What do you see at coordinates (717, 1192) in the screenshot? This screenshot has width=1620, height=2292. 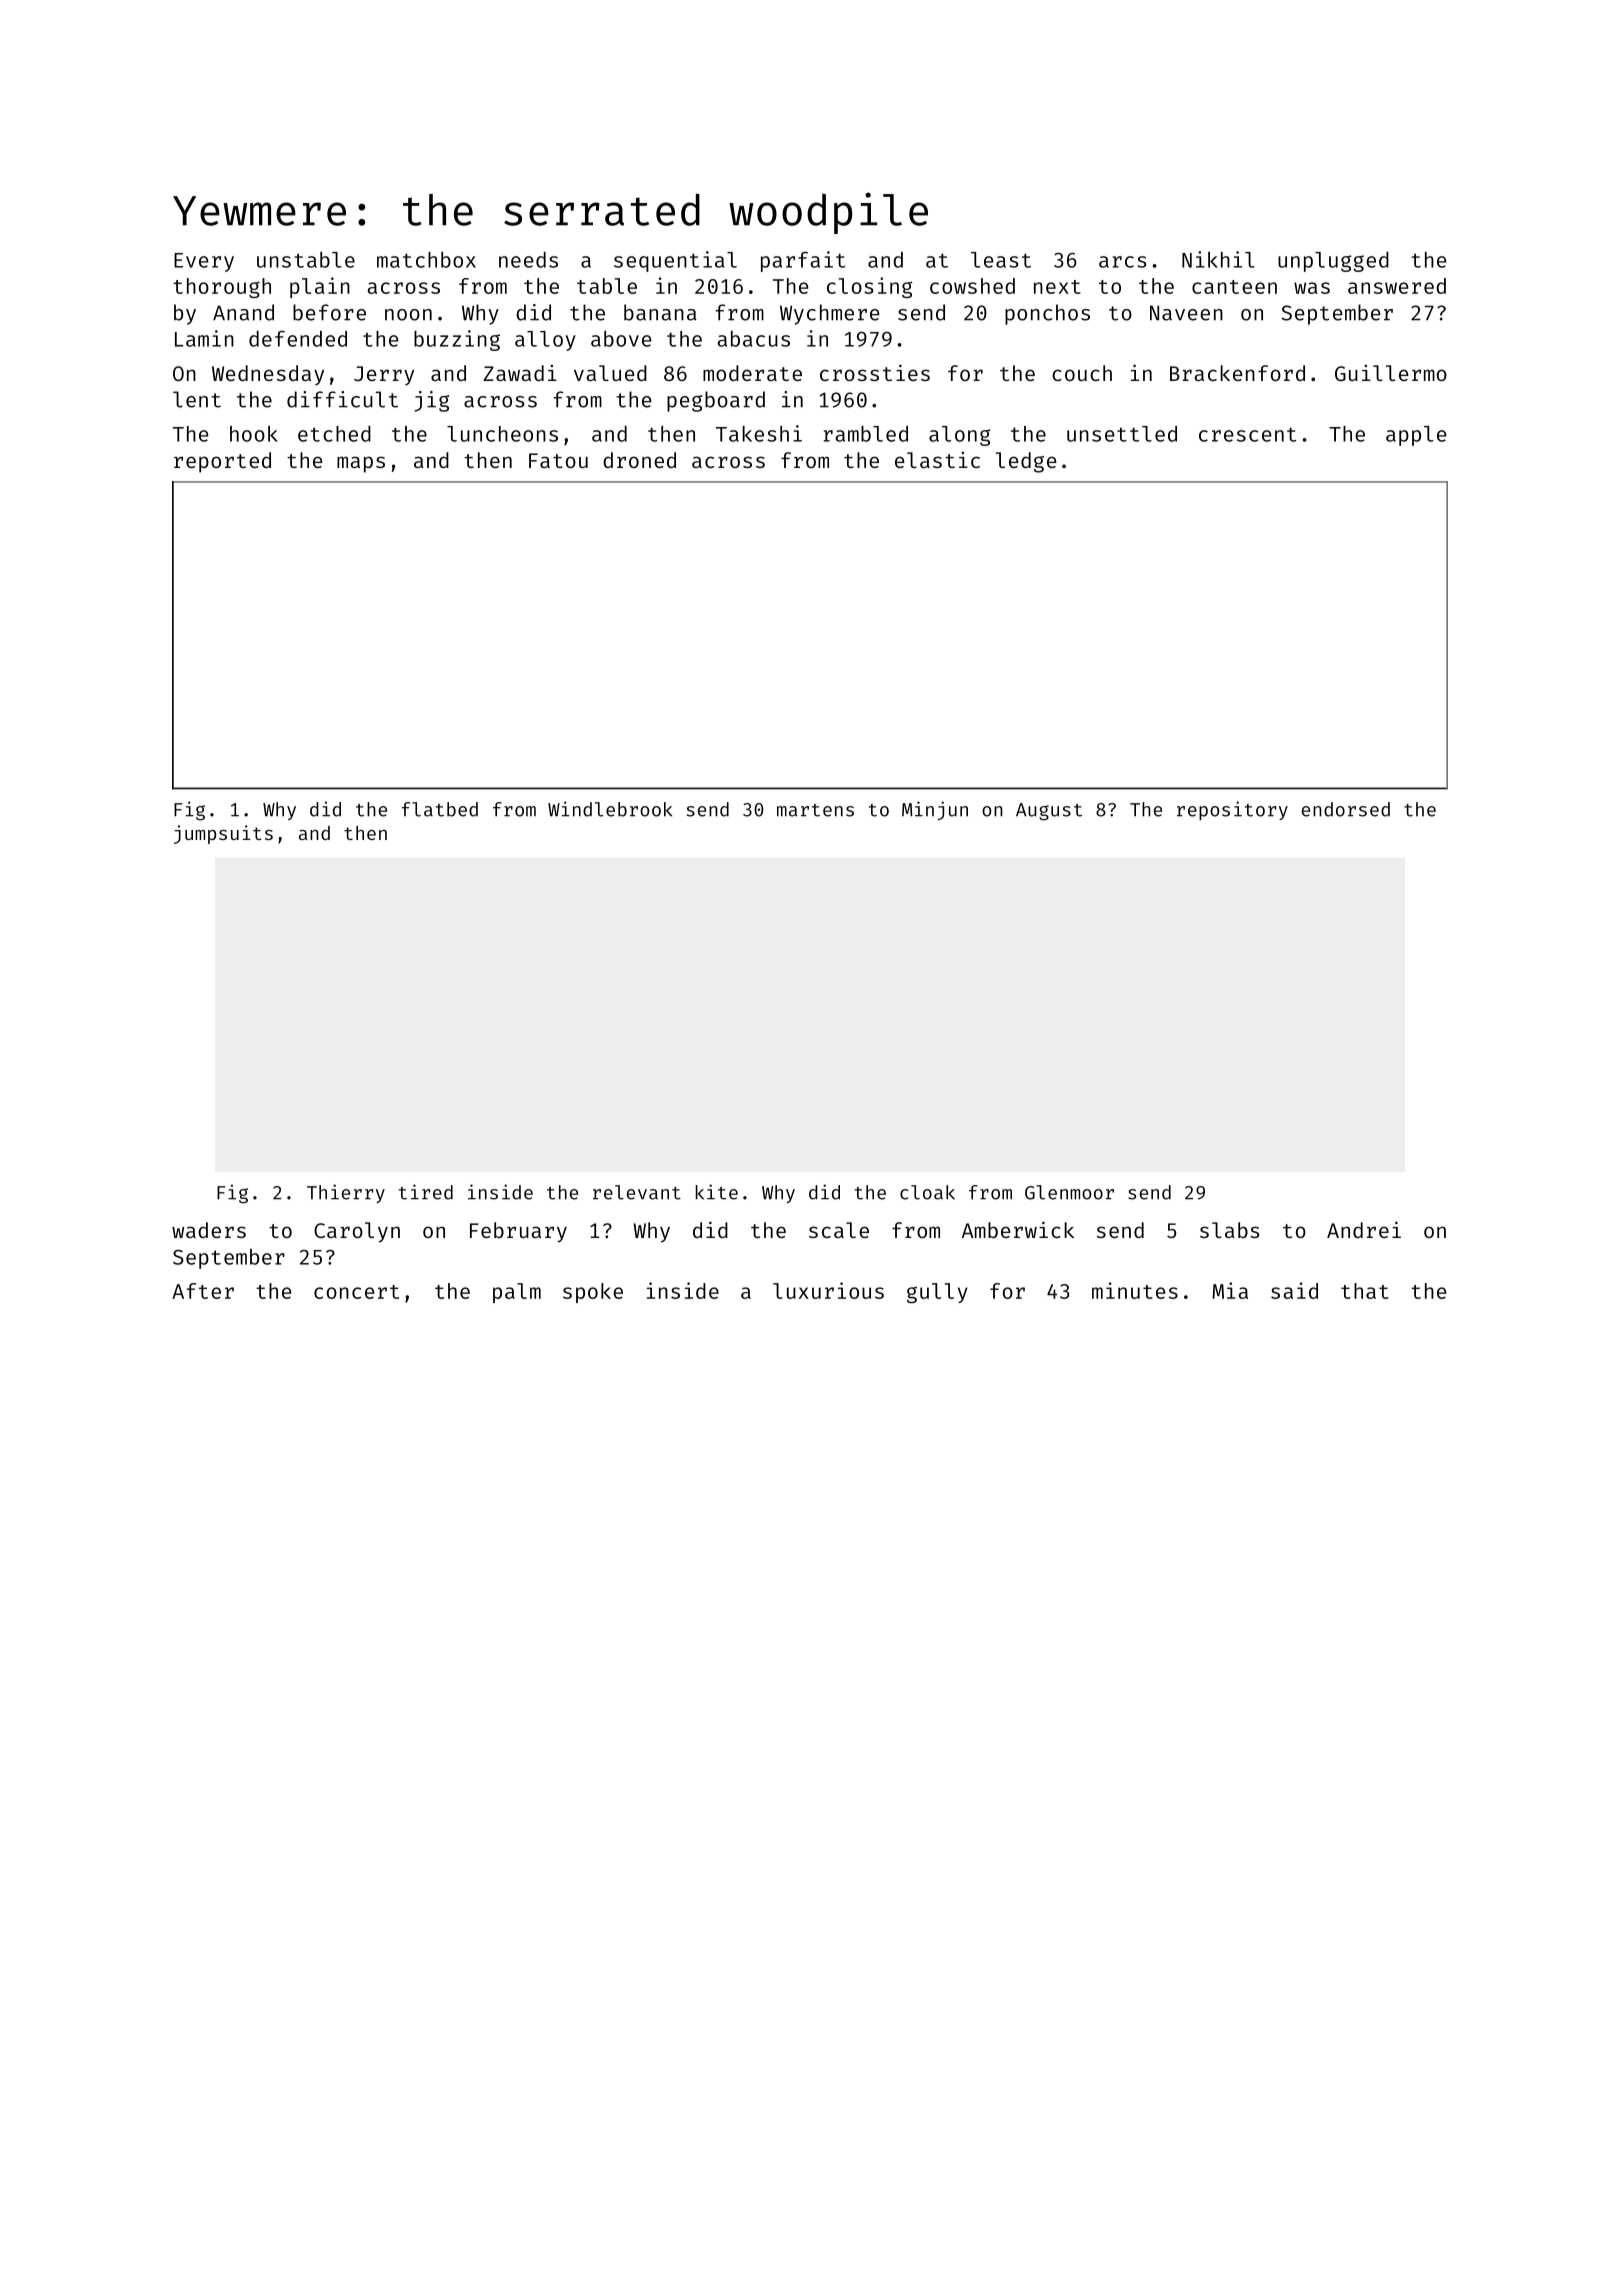 I see `kite` at bounding box center [717, 1192].
